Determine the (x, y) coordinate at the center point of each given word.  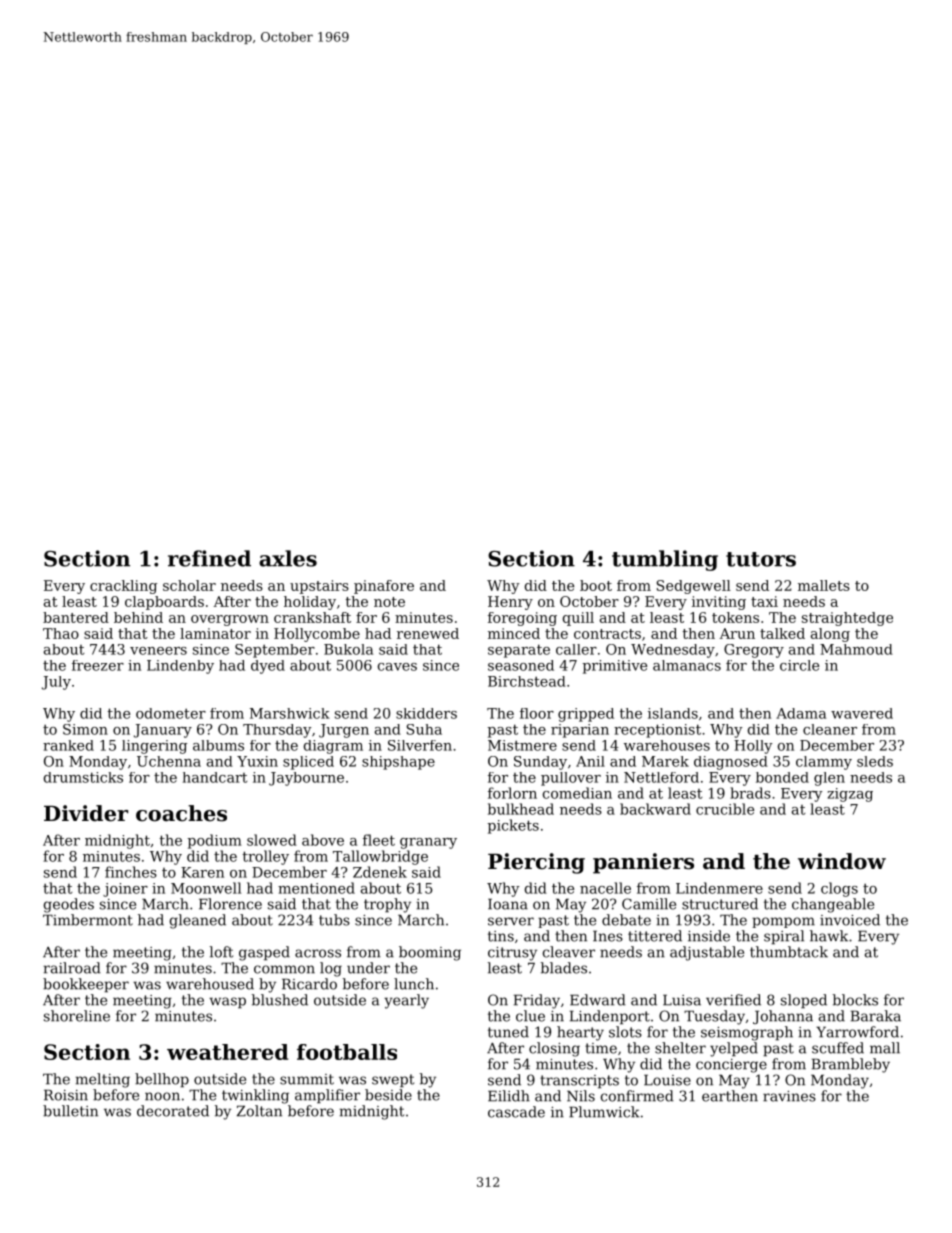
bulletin (70, 1111)
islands (673, 713)
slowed (272, 840)
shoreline (77, 1016)
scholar (189, 585)
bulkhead (521, 809)
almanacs (687, 665)
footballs (347, 1052)
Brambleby (851, 1065)
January (163, 731)
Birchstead (527, 681)
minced (514, 633)
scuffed (838, 1048)
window (842, 861)
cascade (516, 1112)
